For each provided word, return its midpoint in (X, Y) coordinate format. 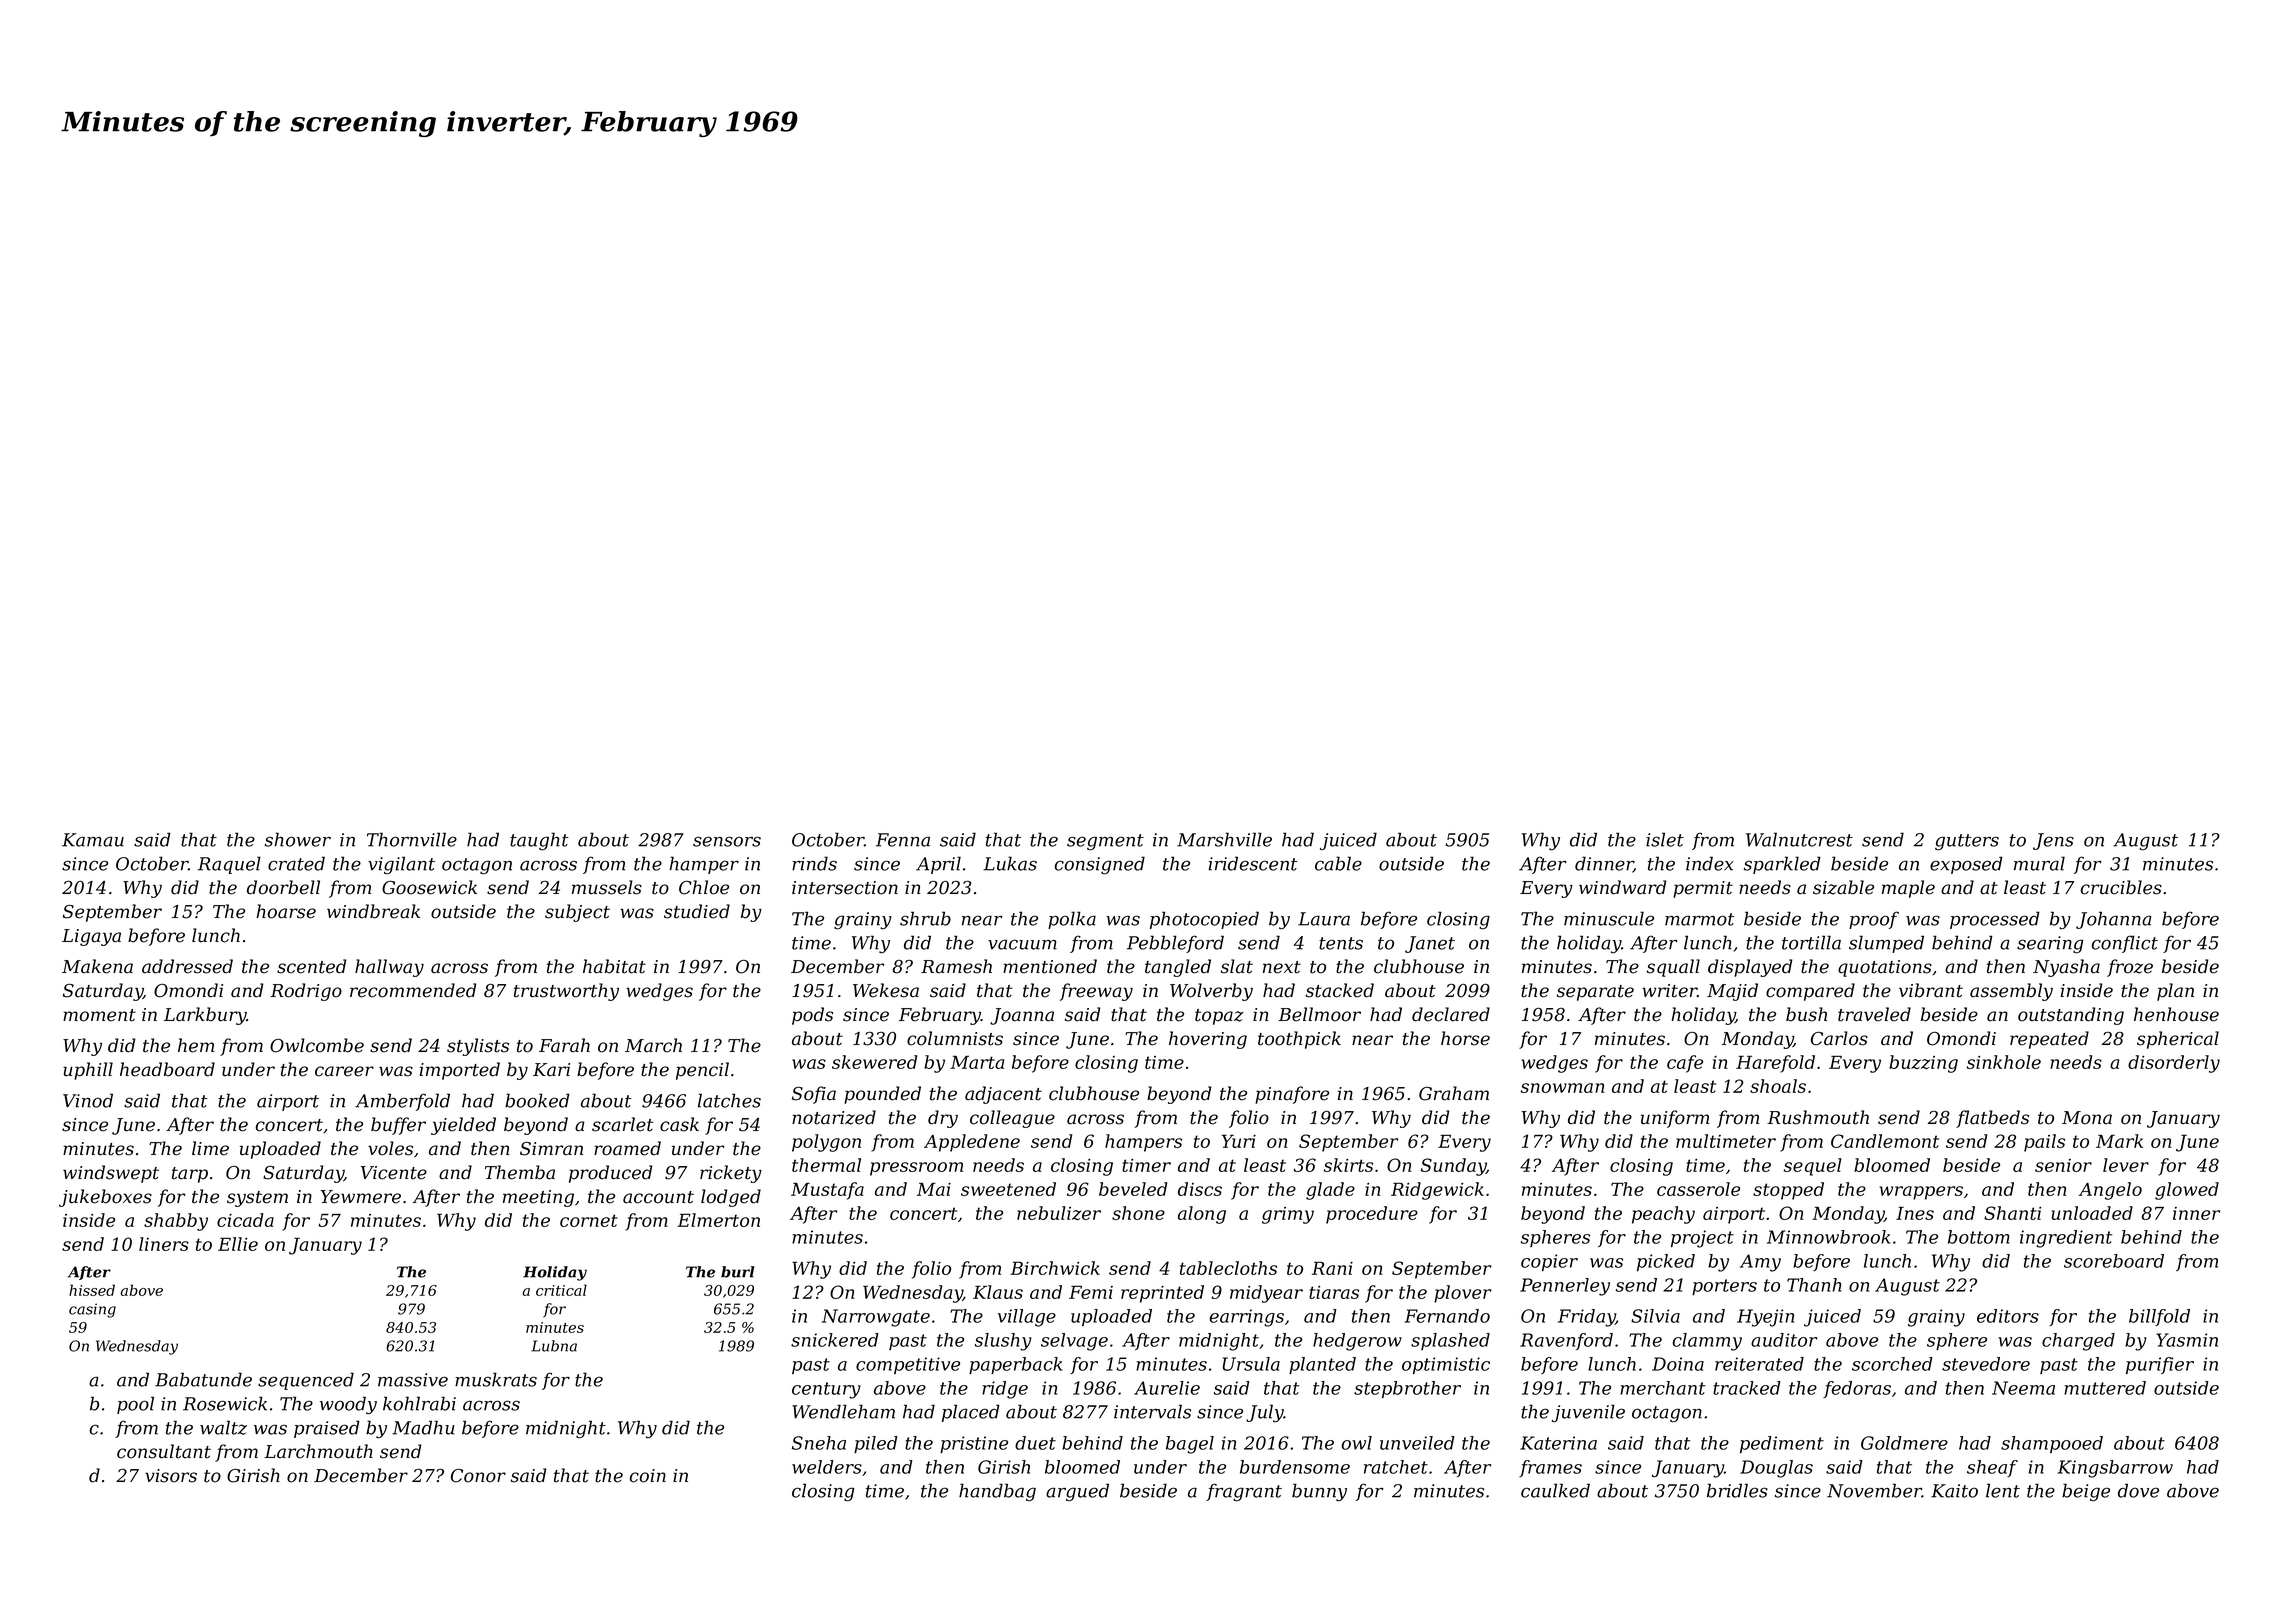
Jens (2053, 841)
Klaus (998, 1292)
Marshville (1224, 839)
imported (460, 1071)
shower (298, 839)
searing (2050, 945)
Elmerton (718, 1220)
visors (171, 1476)
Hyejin (1765, 1318)
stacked (1340, 990)
